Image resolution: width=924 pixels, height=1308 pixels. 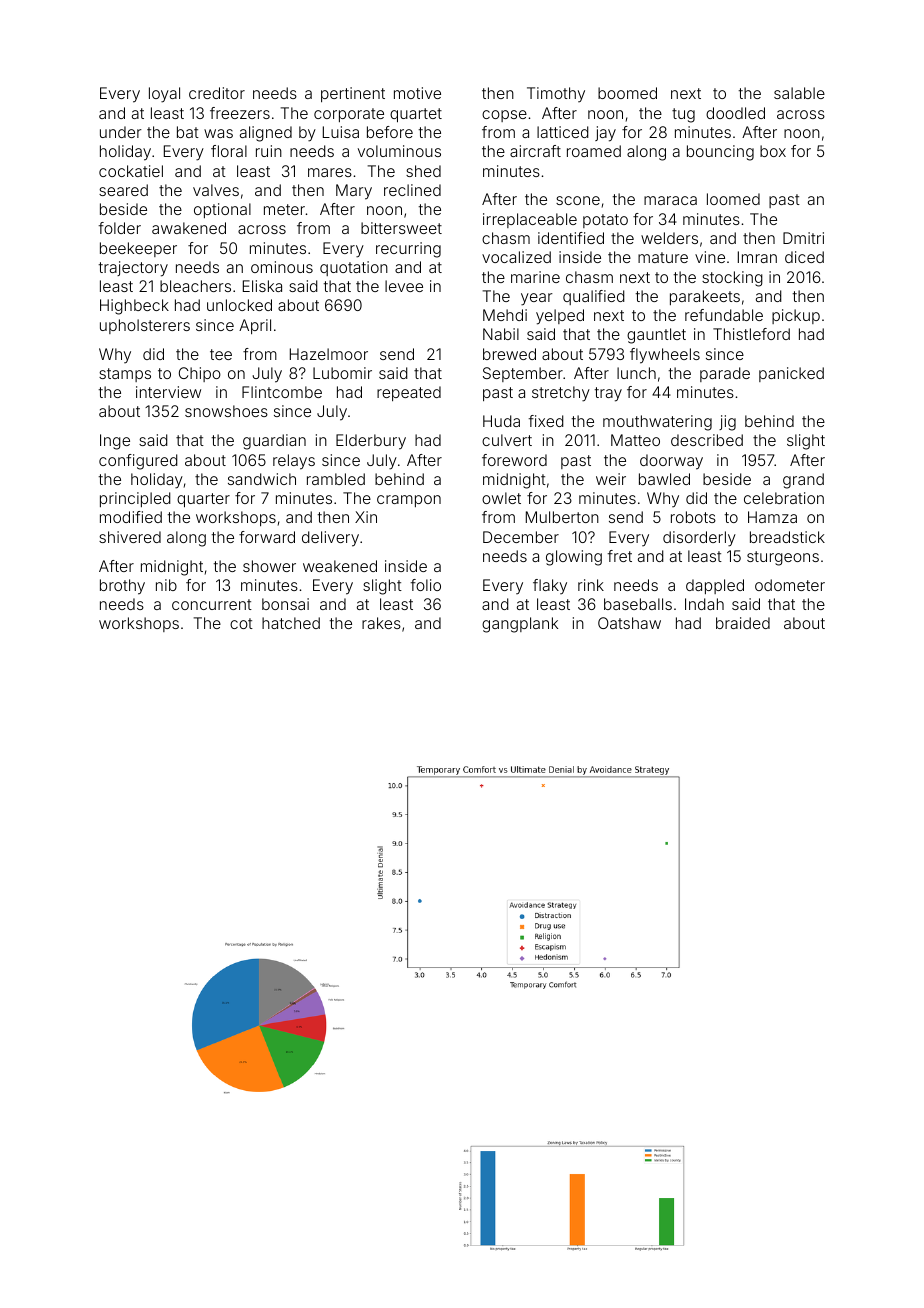 I want to click on sturgeons, so click(x=783, y=558).
